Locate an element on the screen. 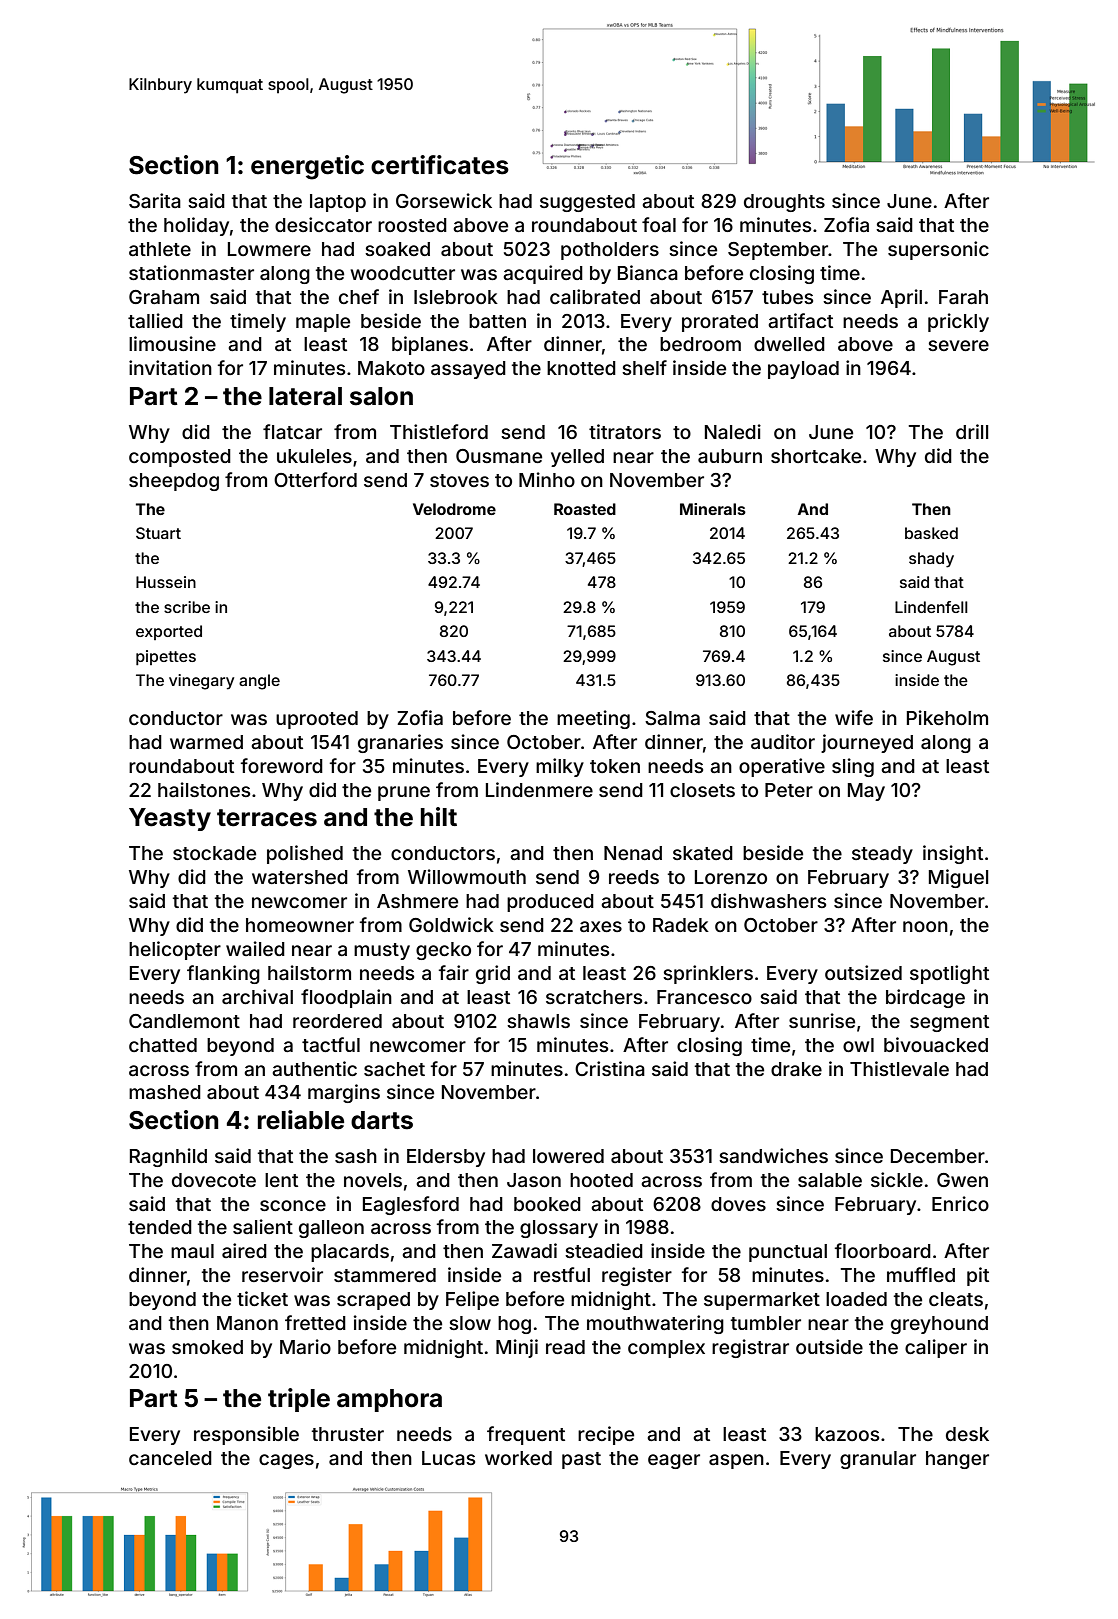 The image size is (1118, 1619). cages is located at coordinates (286, 1461).
